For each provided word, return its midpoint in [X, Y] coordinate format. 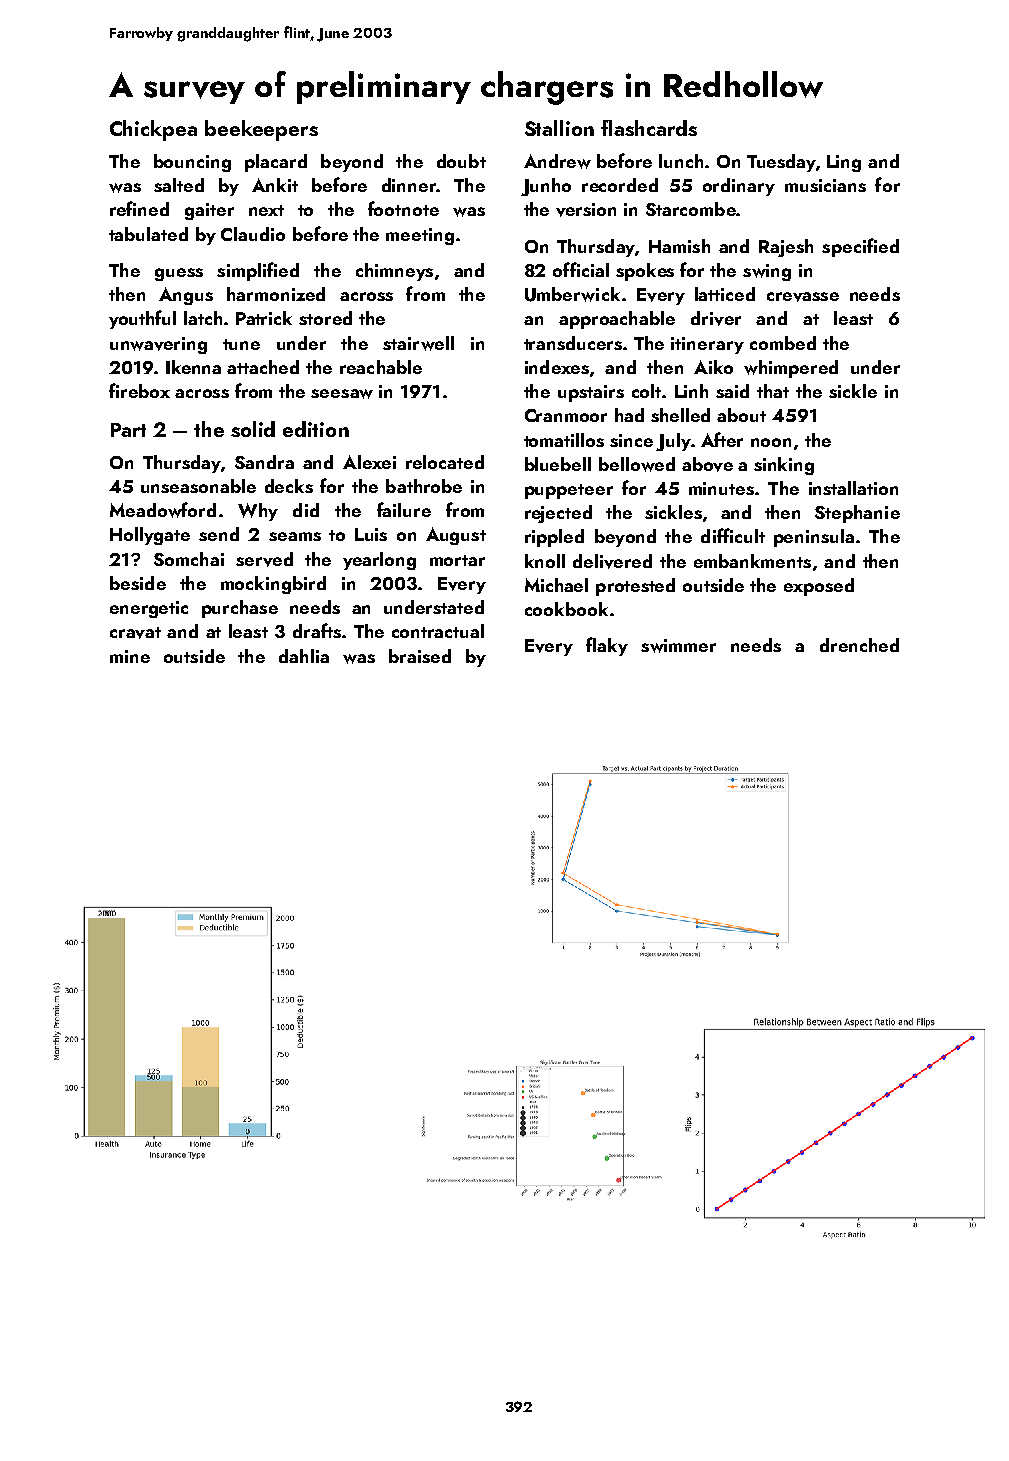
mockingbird [273, 585]
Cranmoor [566, 415]
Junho [546, 187]
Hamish [679, 246]
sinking [784, 466]
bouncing [192, 163]
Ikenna [193, 367]
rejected [558, 514]
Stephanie [857, 514]
